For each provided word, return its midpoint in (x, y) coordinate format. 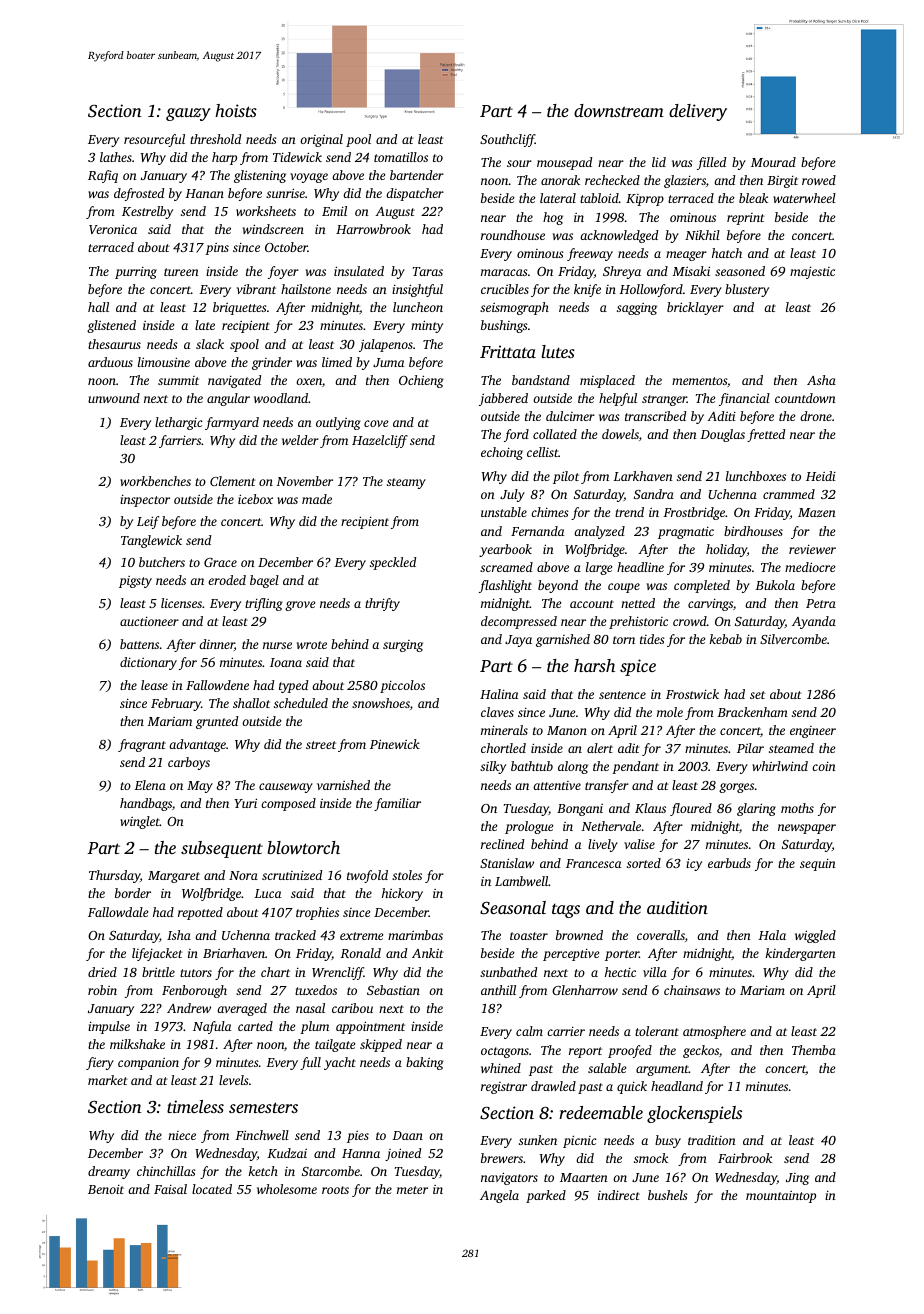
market (107, 1080)
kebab (726, 639)
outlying (338, 423)
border (133, 893)
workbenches (155, 481)
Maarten (584, 1177)
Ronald (361, 953)
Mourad (773, 162)
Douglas (722, 435)
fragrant (142, 745)
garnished (563, 640)
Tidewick (297, 157)
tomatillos (401, 157)
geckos (701, 1051)
